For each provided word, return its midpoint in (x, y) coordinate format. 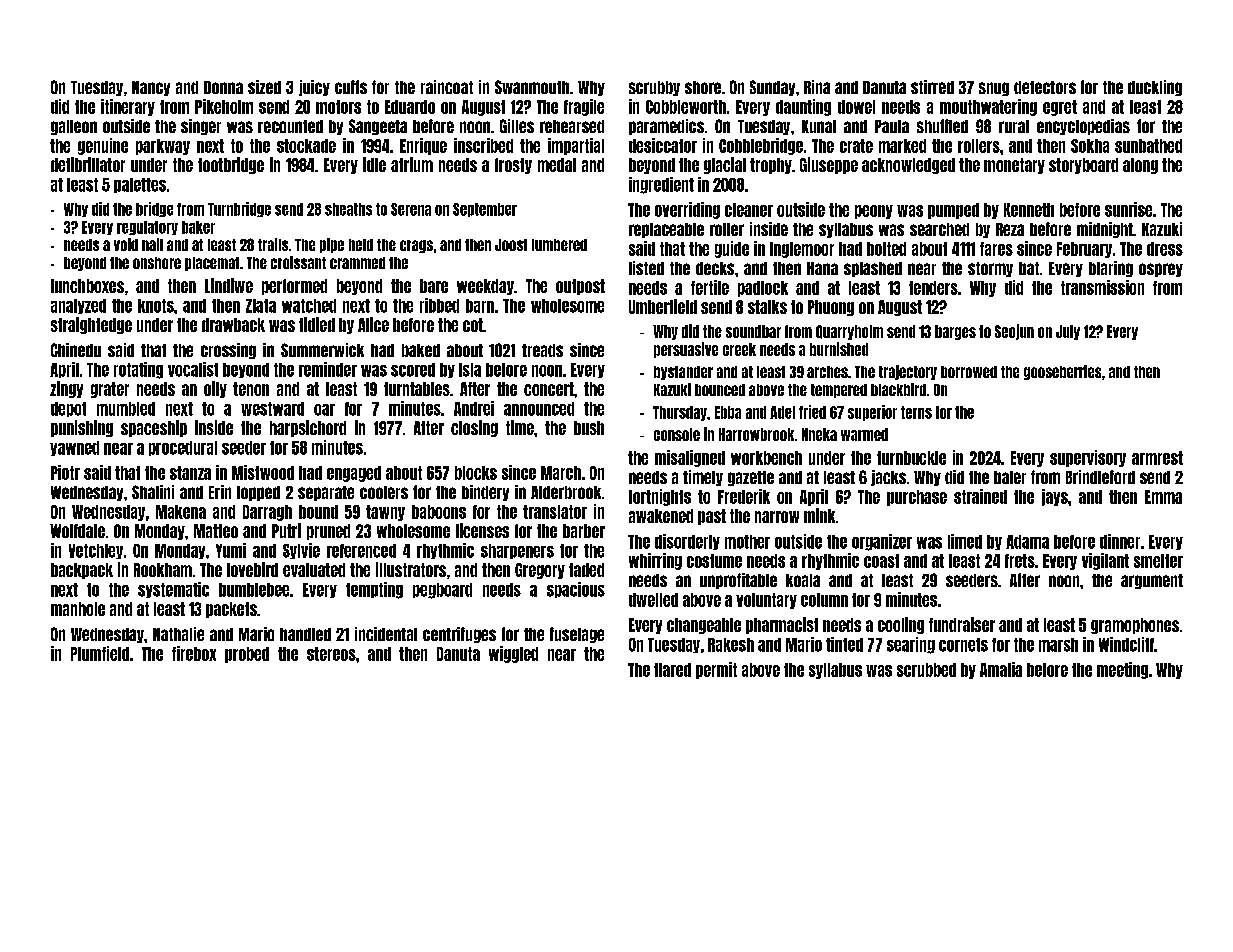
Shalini (153, 492)
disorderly (687, 542)
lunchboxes (87, 286)
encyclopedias (1083, 127)
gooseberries (1062, 372)
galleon (74, 127)
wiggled (513, 654)
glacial (725, 165)
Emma (1163, 497)
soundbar (753, 331)
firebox (194, 653)
